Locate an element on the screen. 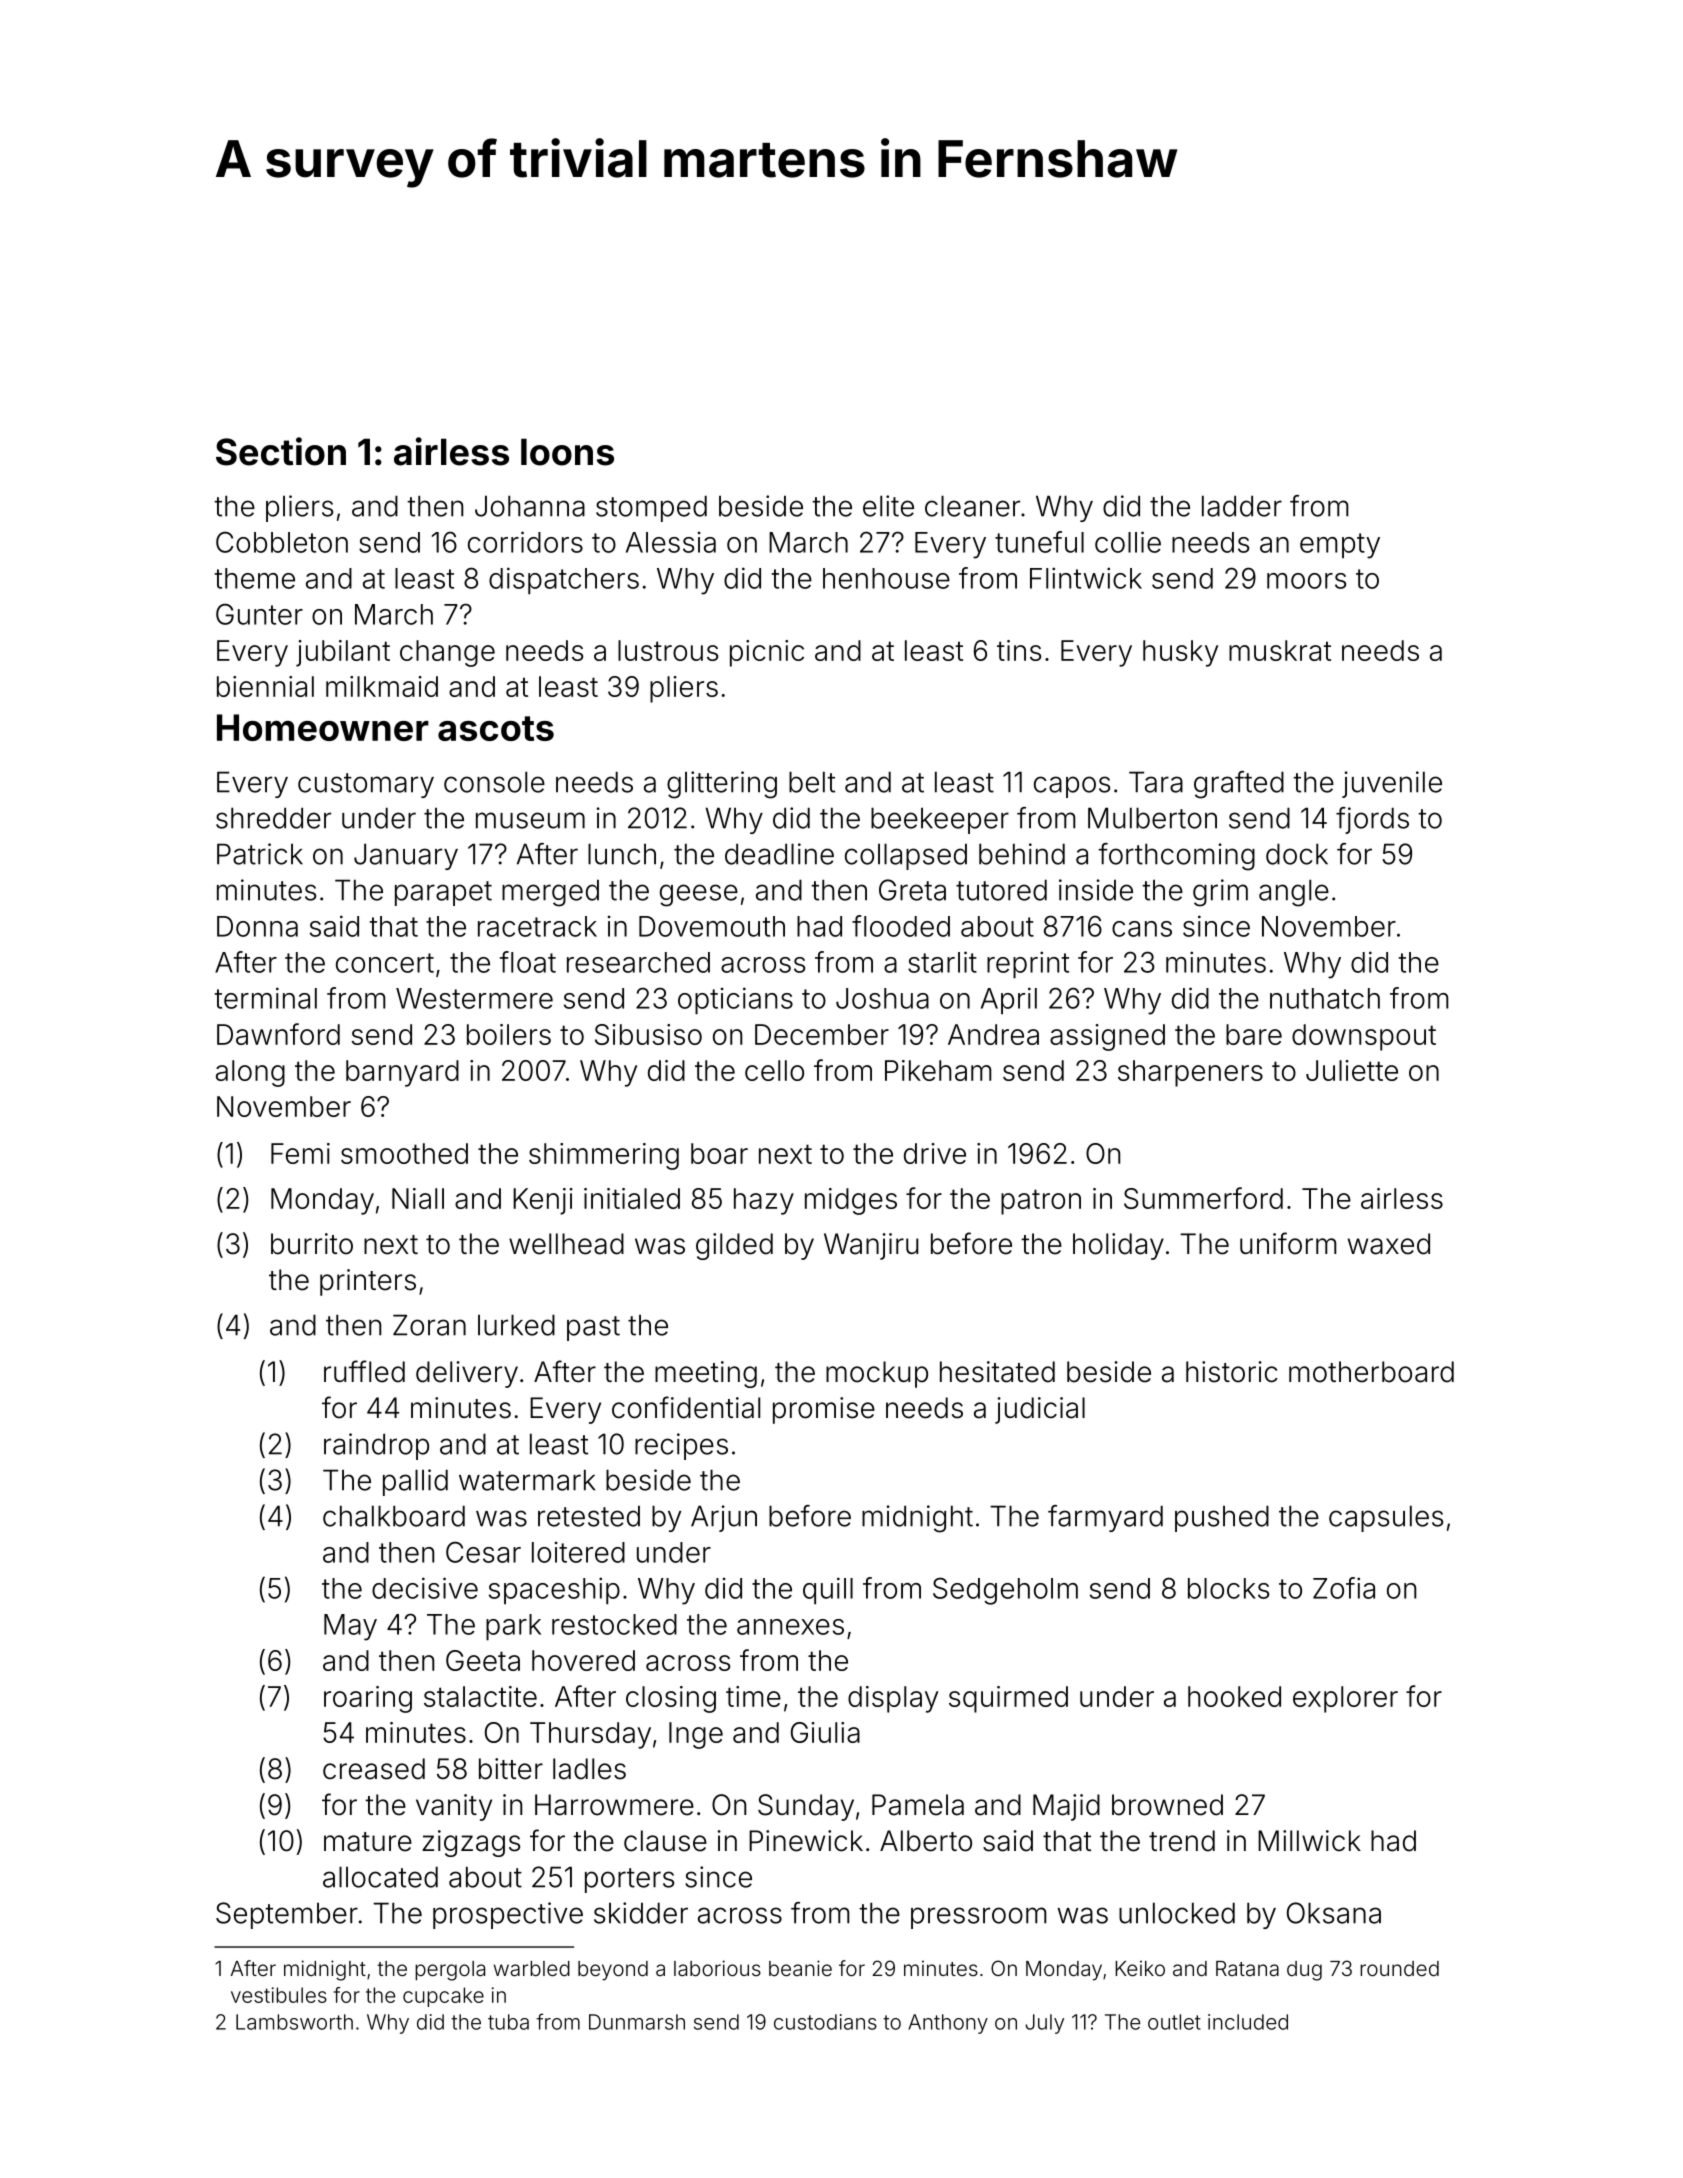  loons is located at coordinates (567, 452).
